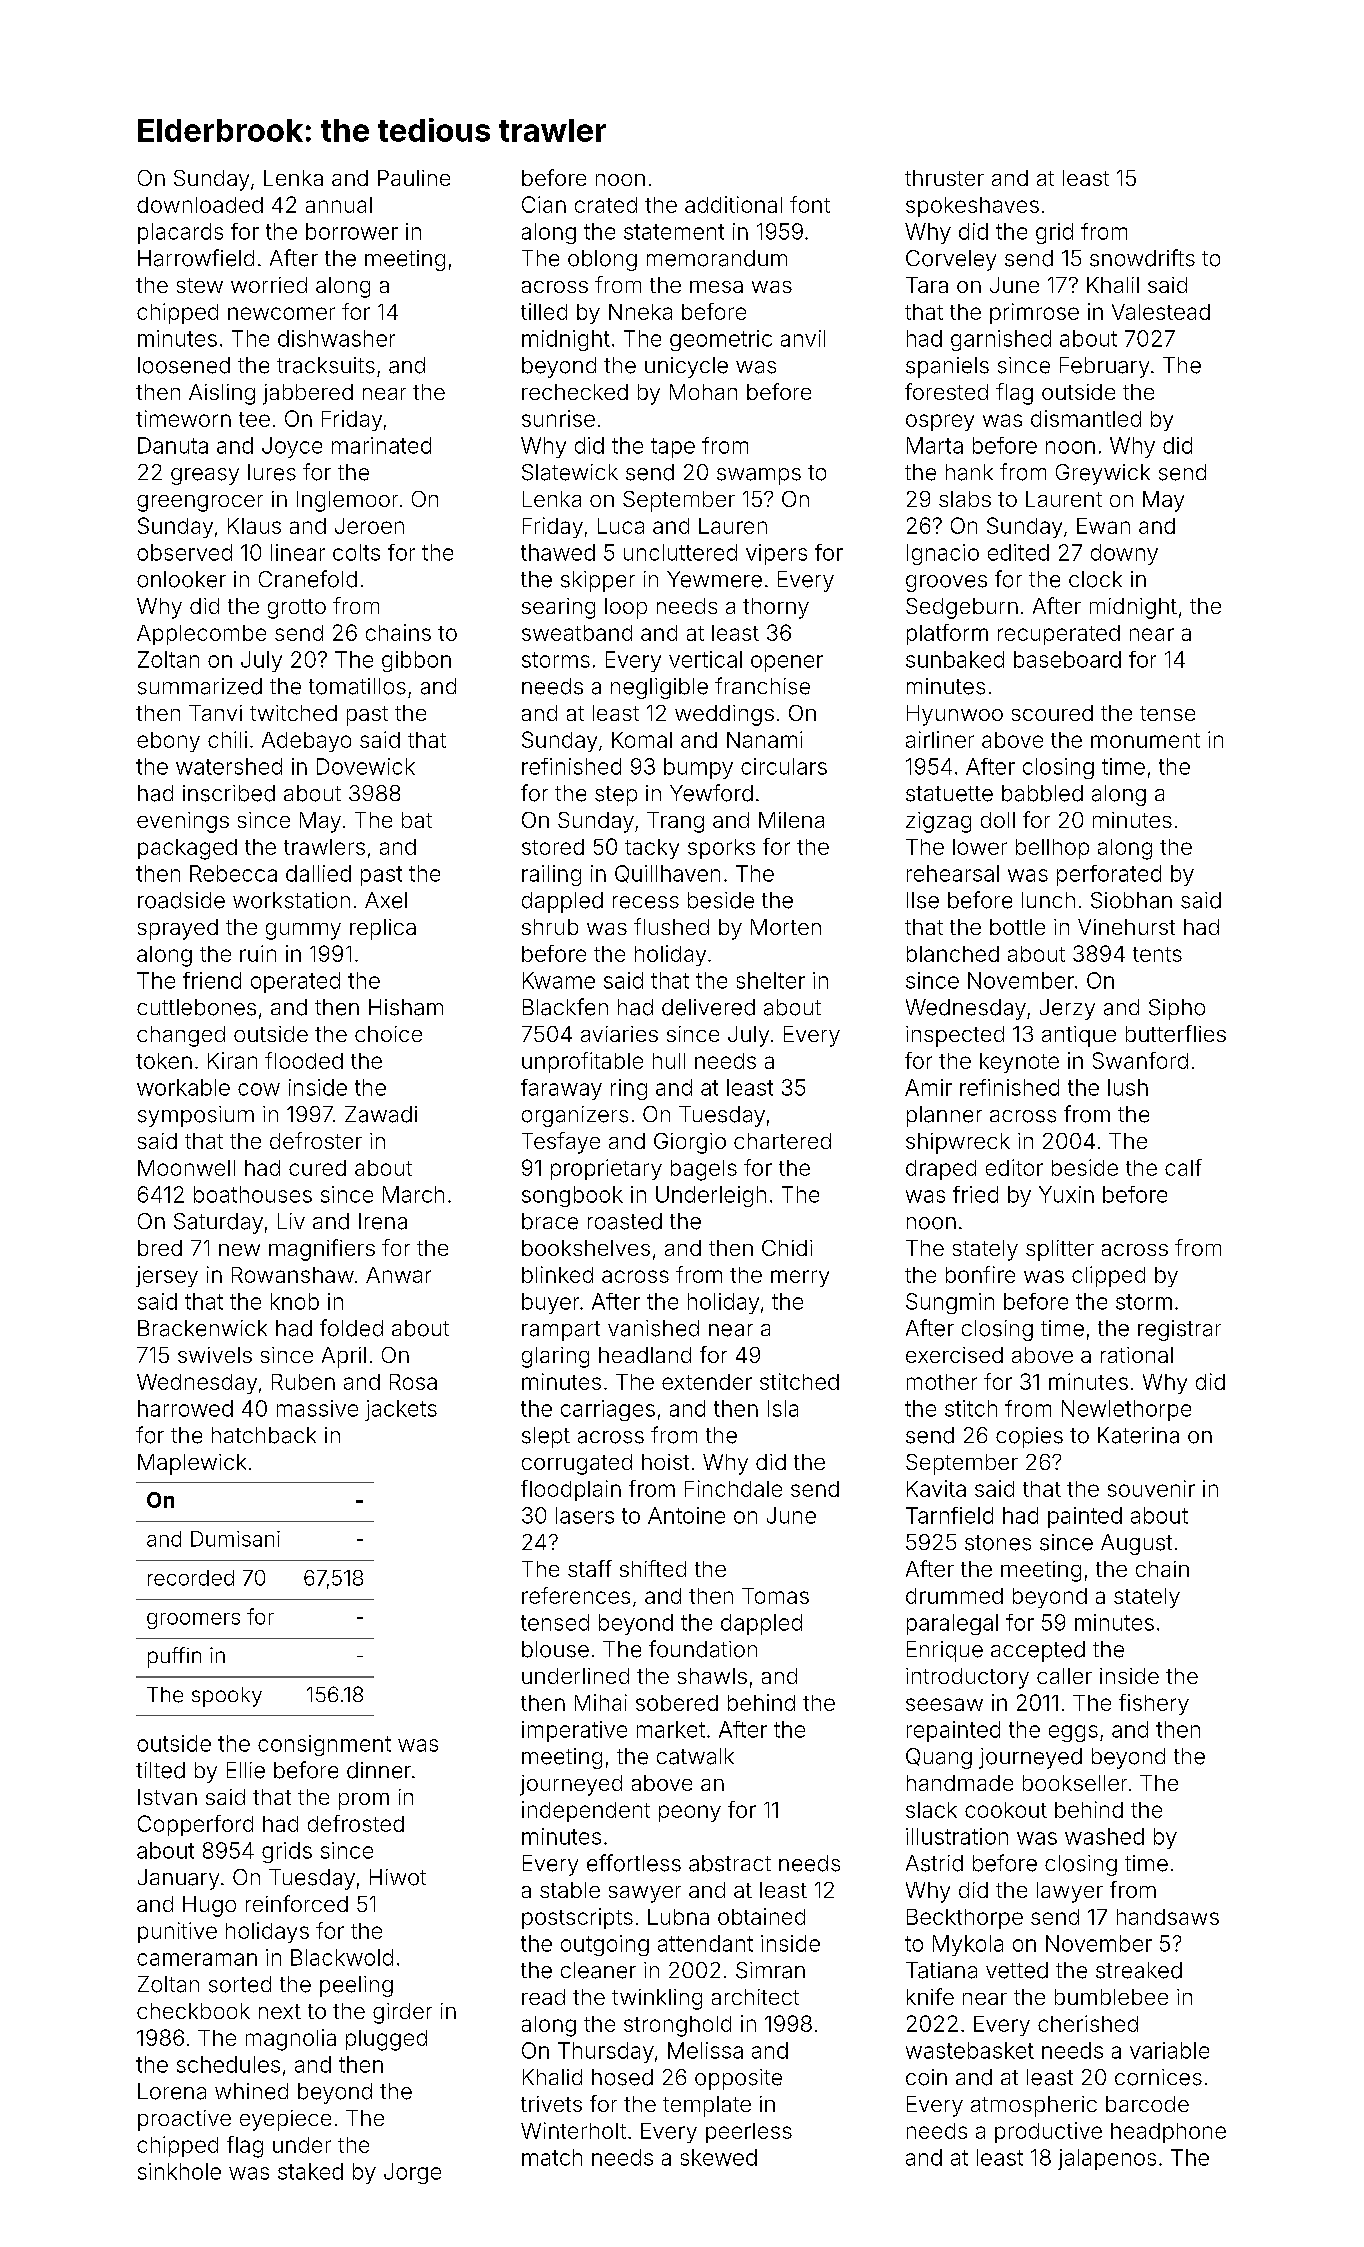 This image has height=2247, width=1364. Describe the element at coordinates (558, 418) in the image. I see `sunrise` at that location.
